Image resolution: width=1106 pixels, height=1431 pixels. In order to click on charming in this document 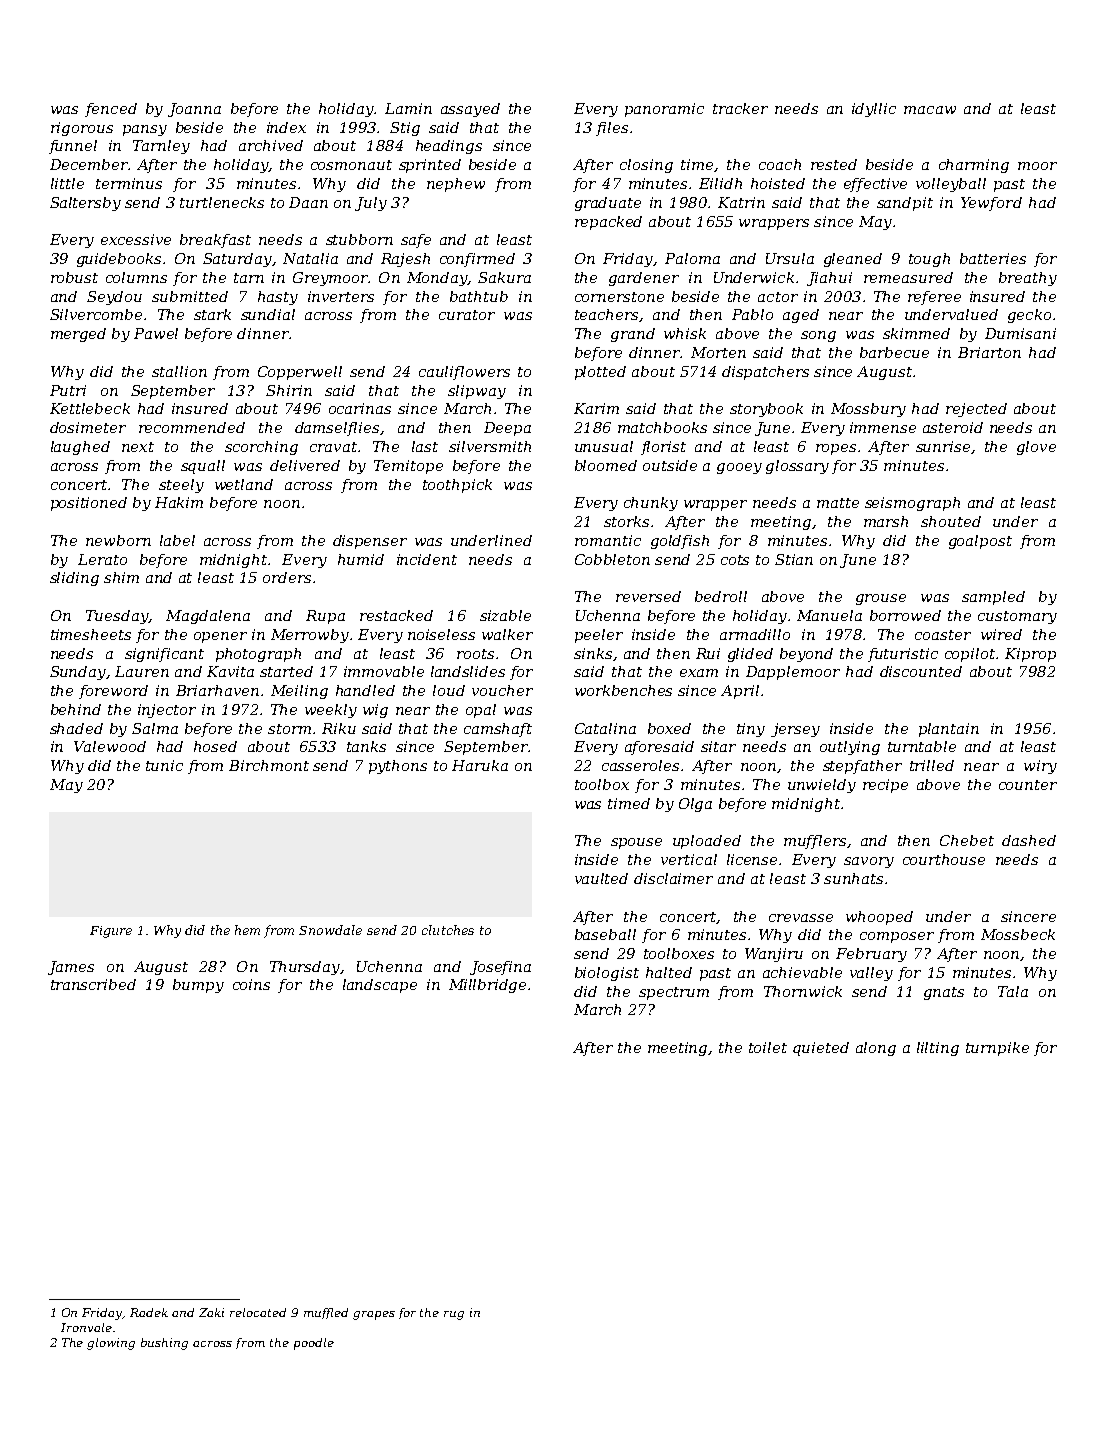, I will do `click(974, 166)`.
